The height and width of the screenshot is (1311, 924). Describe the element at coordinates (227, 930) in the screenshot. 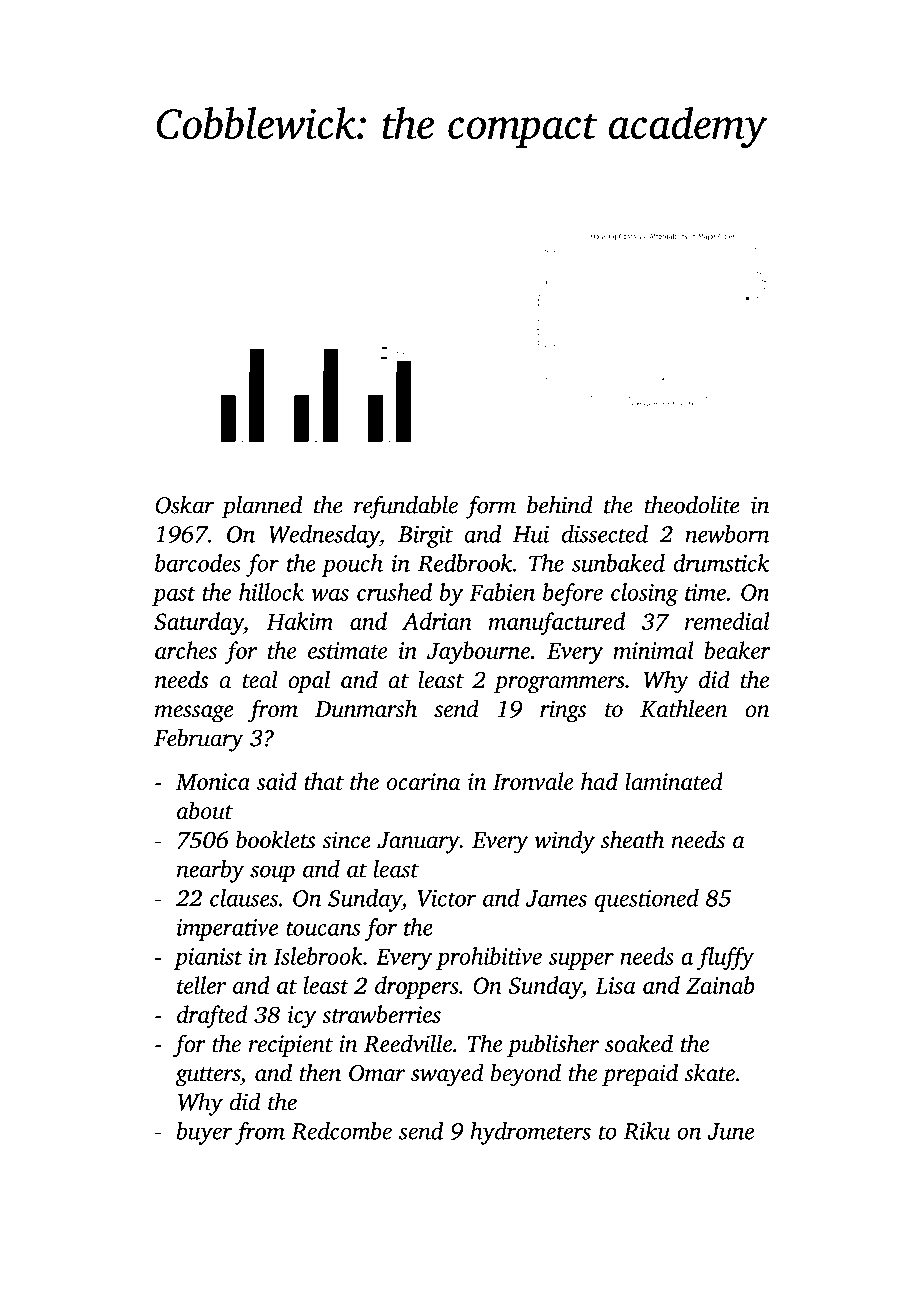

I see `imperative` at that location.
